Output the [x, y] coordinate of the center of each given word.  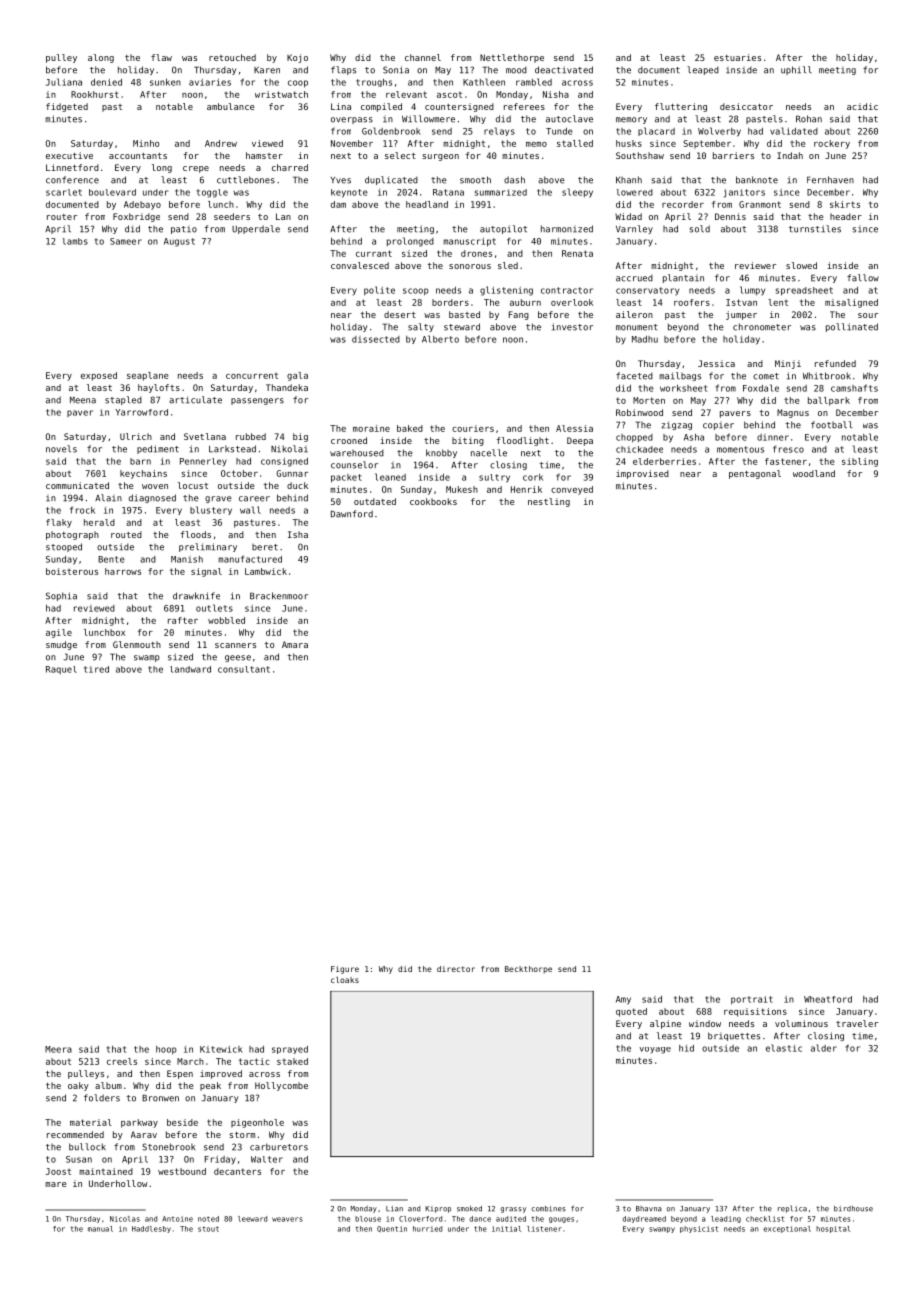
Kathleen [484, 82]
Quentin [392, 1229]
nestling [549, 502]
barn [140, 461]
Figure [345, 970]
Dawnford [352, 514]
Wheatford [828, 999]
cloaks [345, 980]
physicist [699, 1229]
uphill [796, 70]
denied [106, 82]
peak [210, 1086]
